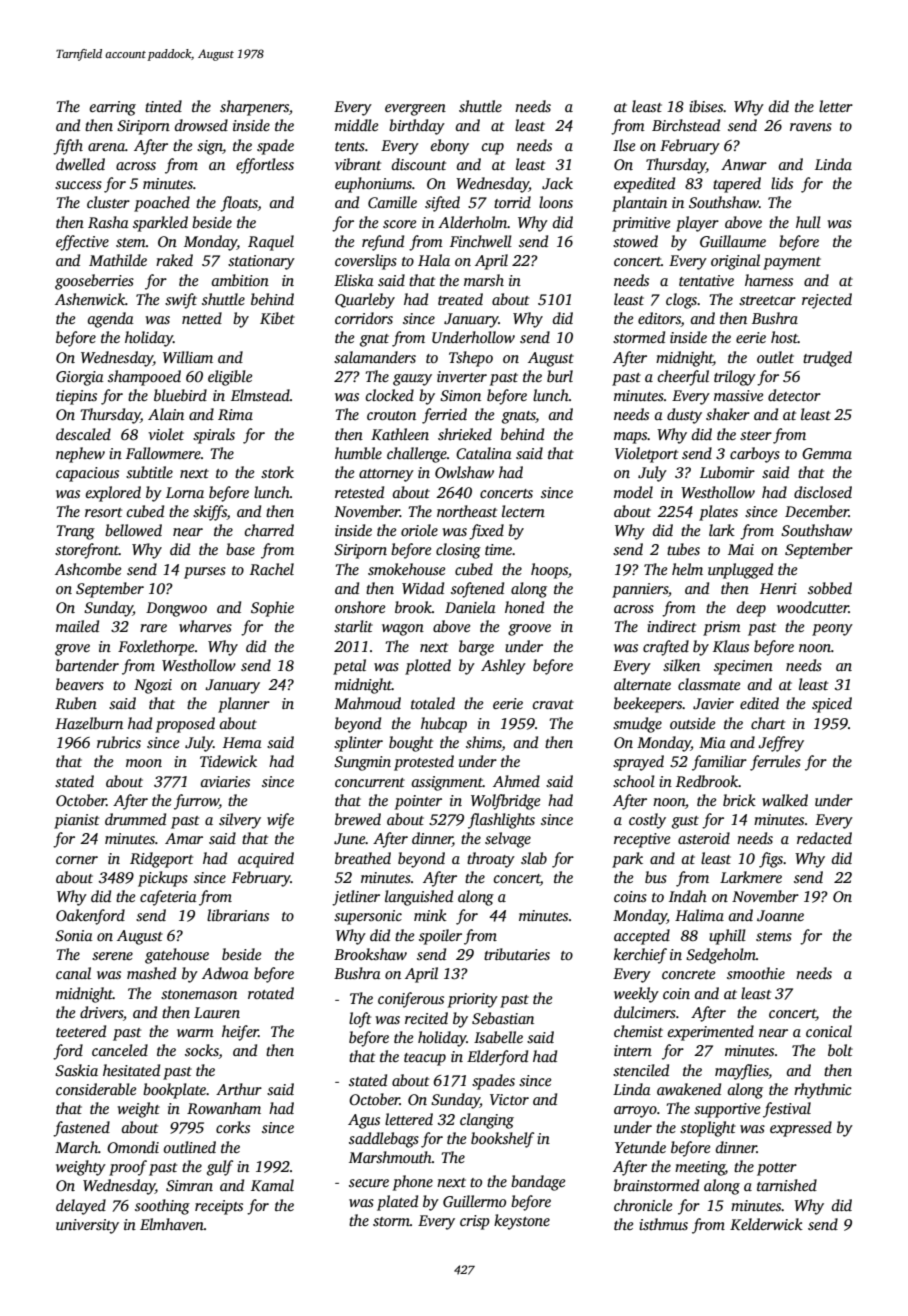 This document has height=1316, width=908. I want to click on redacted, so click(824, 838).
